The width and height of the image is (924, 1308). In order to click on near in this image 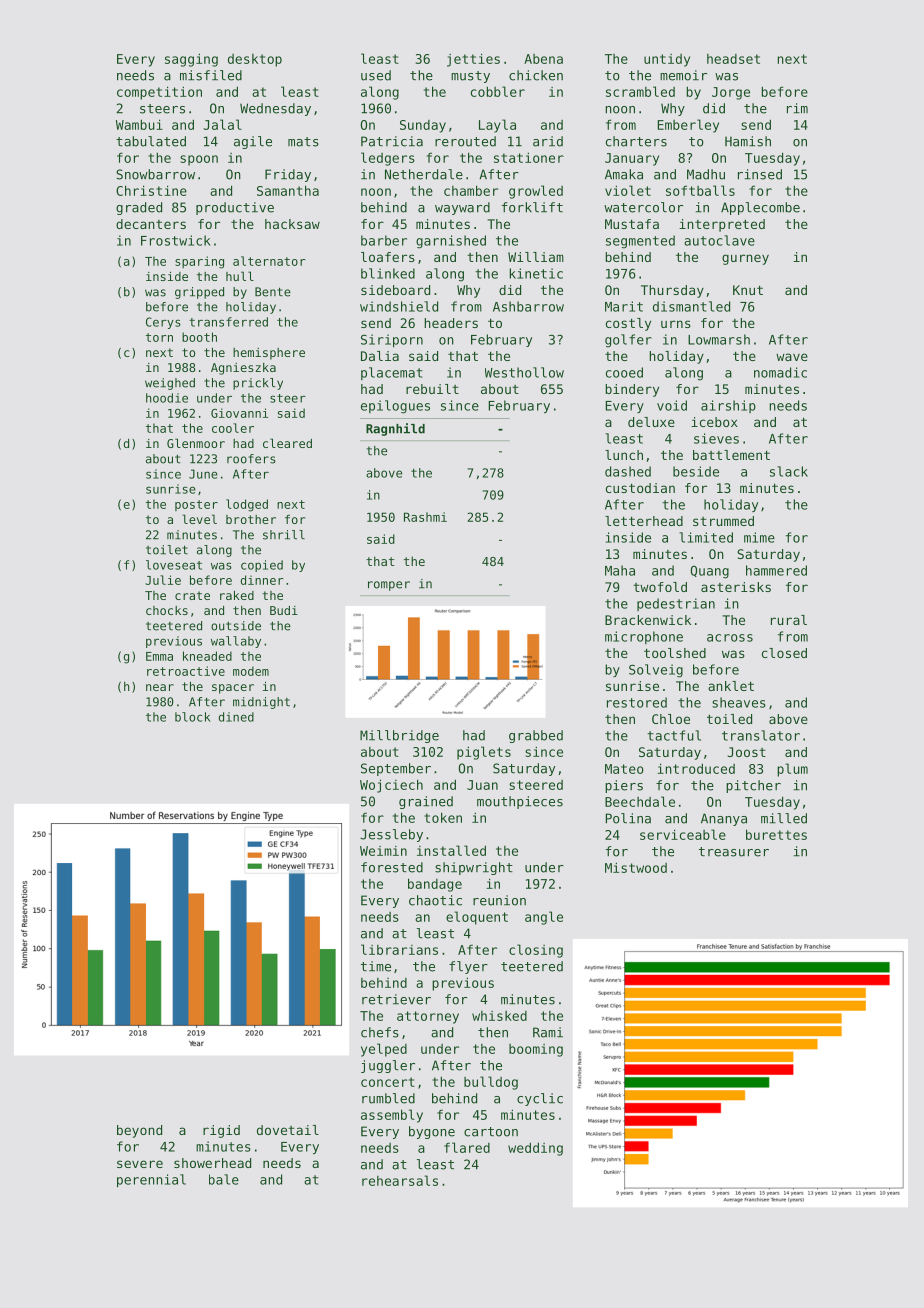, I will do `click(160, 687)`.
